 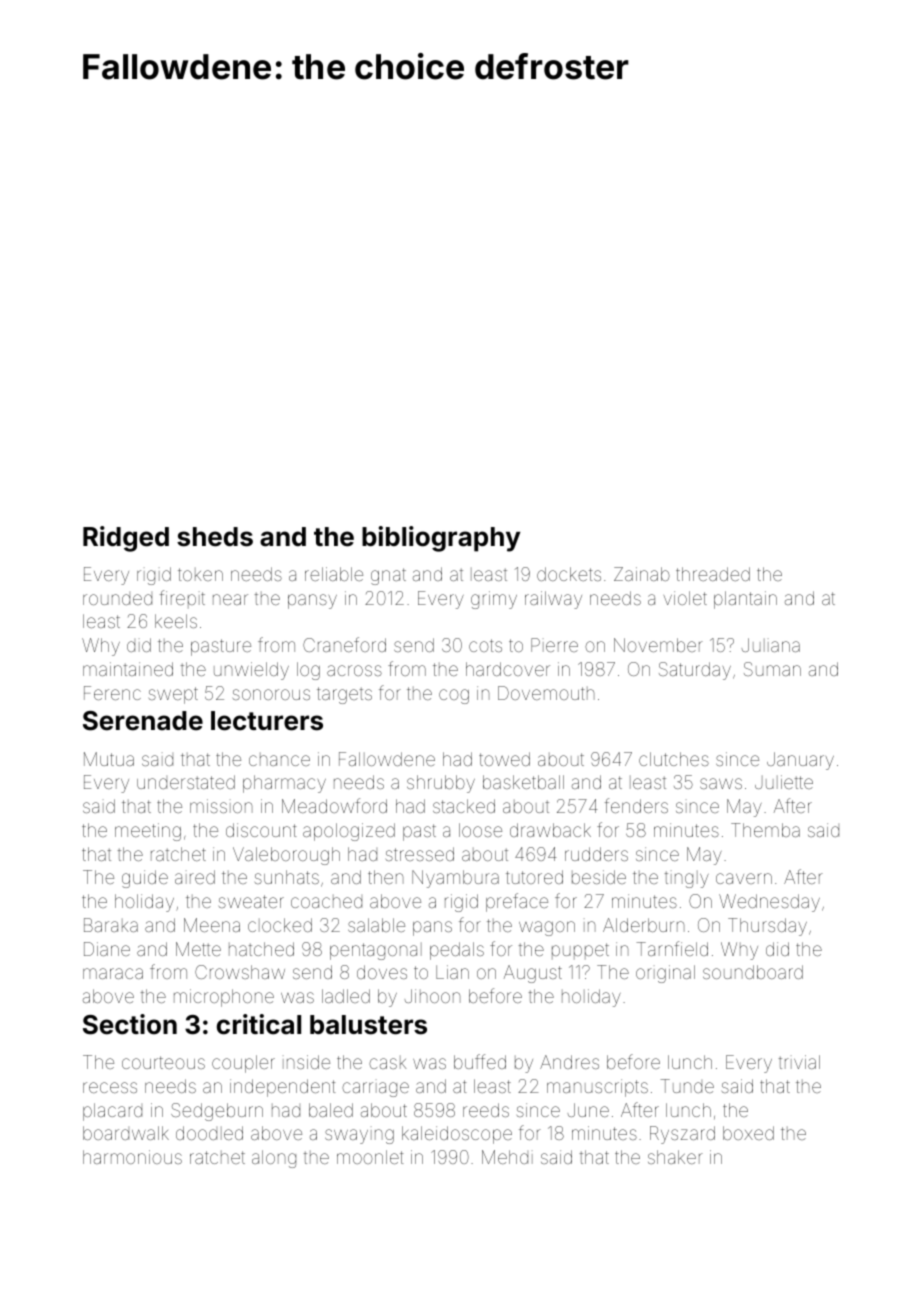 What do you see at coordinates (713, 574) in the page?
I see `threaded` at bounding box center [713, 574].
